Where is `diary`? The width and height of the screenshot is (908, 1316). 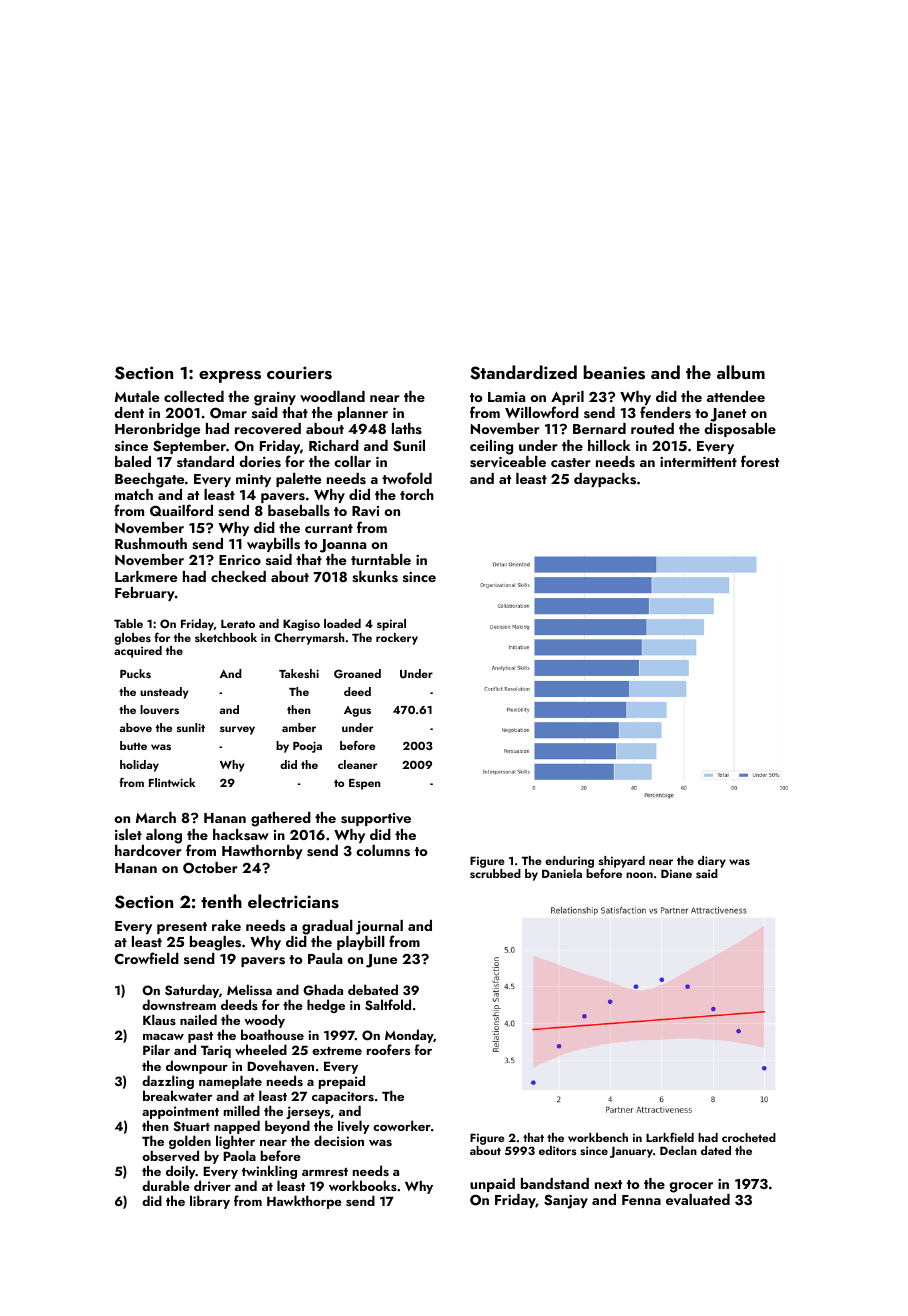 diary is located at coordinates (712, 862).
